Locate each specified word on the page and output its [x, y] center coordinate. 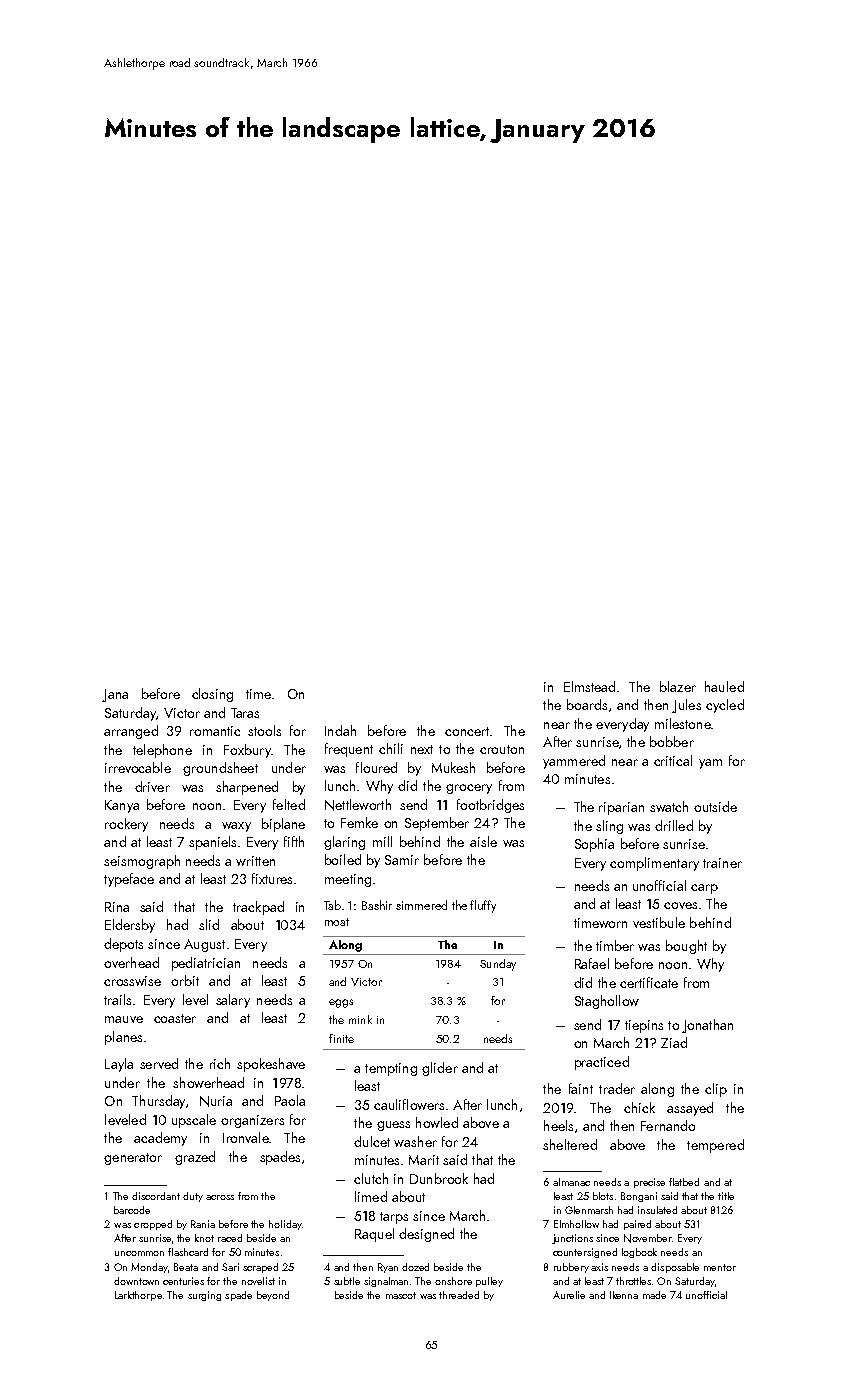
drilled [674, 825]
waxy [236, 827]
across [220, 1197]
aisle [483, 841]
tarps [394, 1218]
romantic [215, 731]
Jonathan [707, 1026]
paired [637, 1225]
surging [204, 1296]
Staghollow [607, 1002]
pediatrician [206, 964]
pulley [489, 1282]
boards [587, 704]
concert [467, 731]
